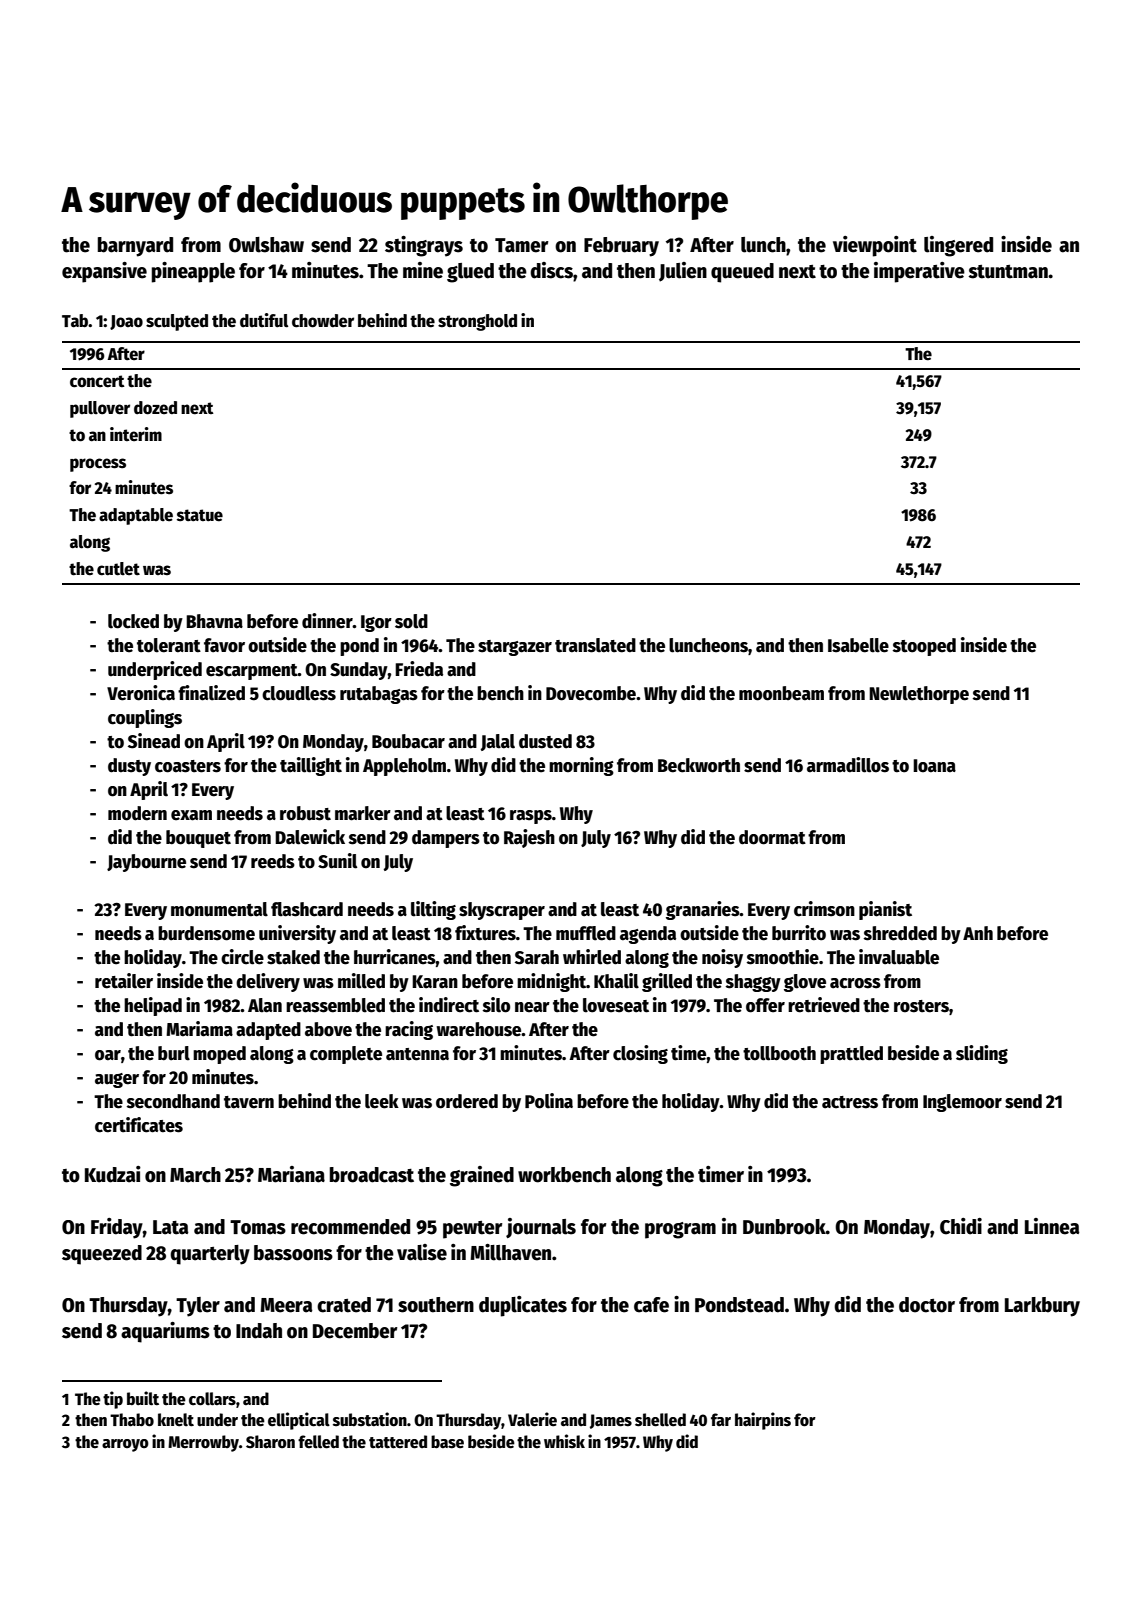 Image resolution: width=1142 pixels, height=1622 pixels. I want to click on rasps, so click(531, 817).
